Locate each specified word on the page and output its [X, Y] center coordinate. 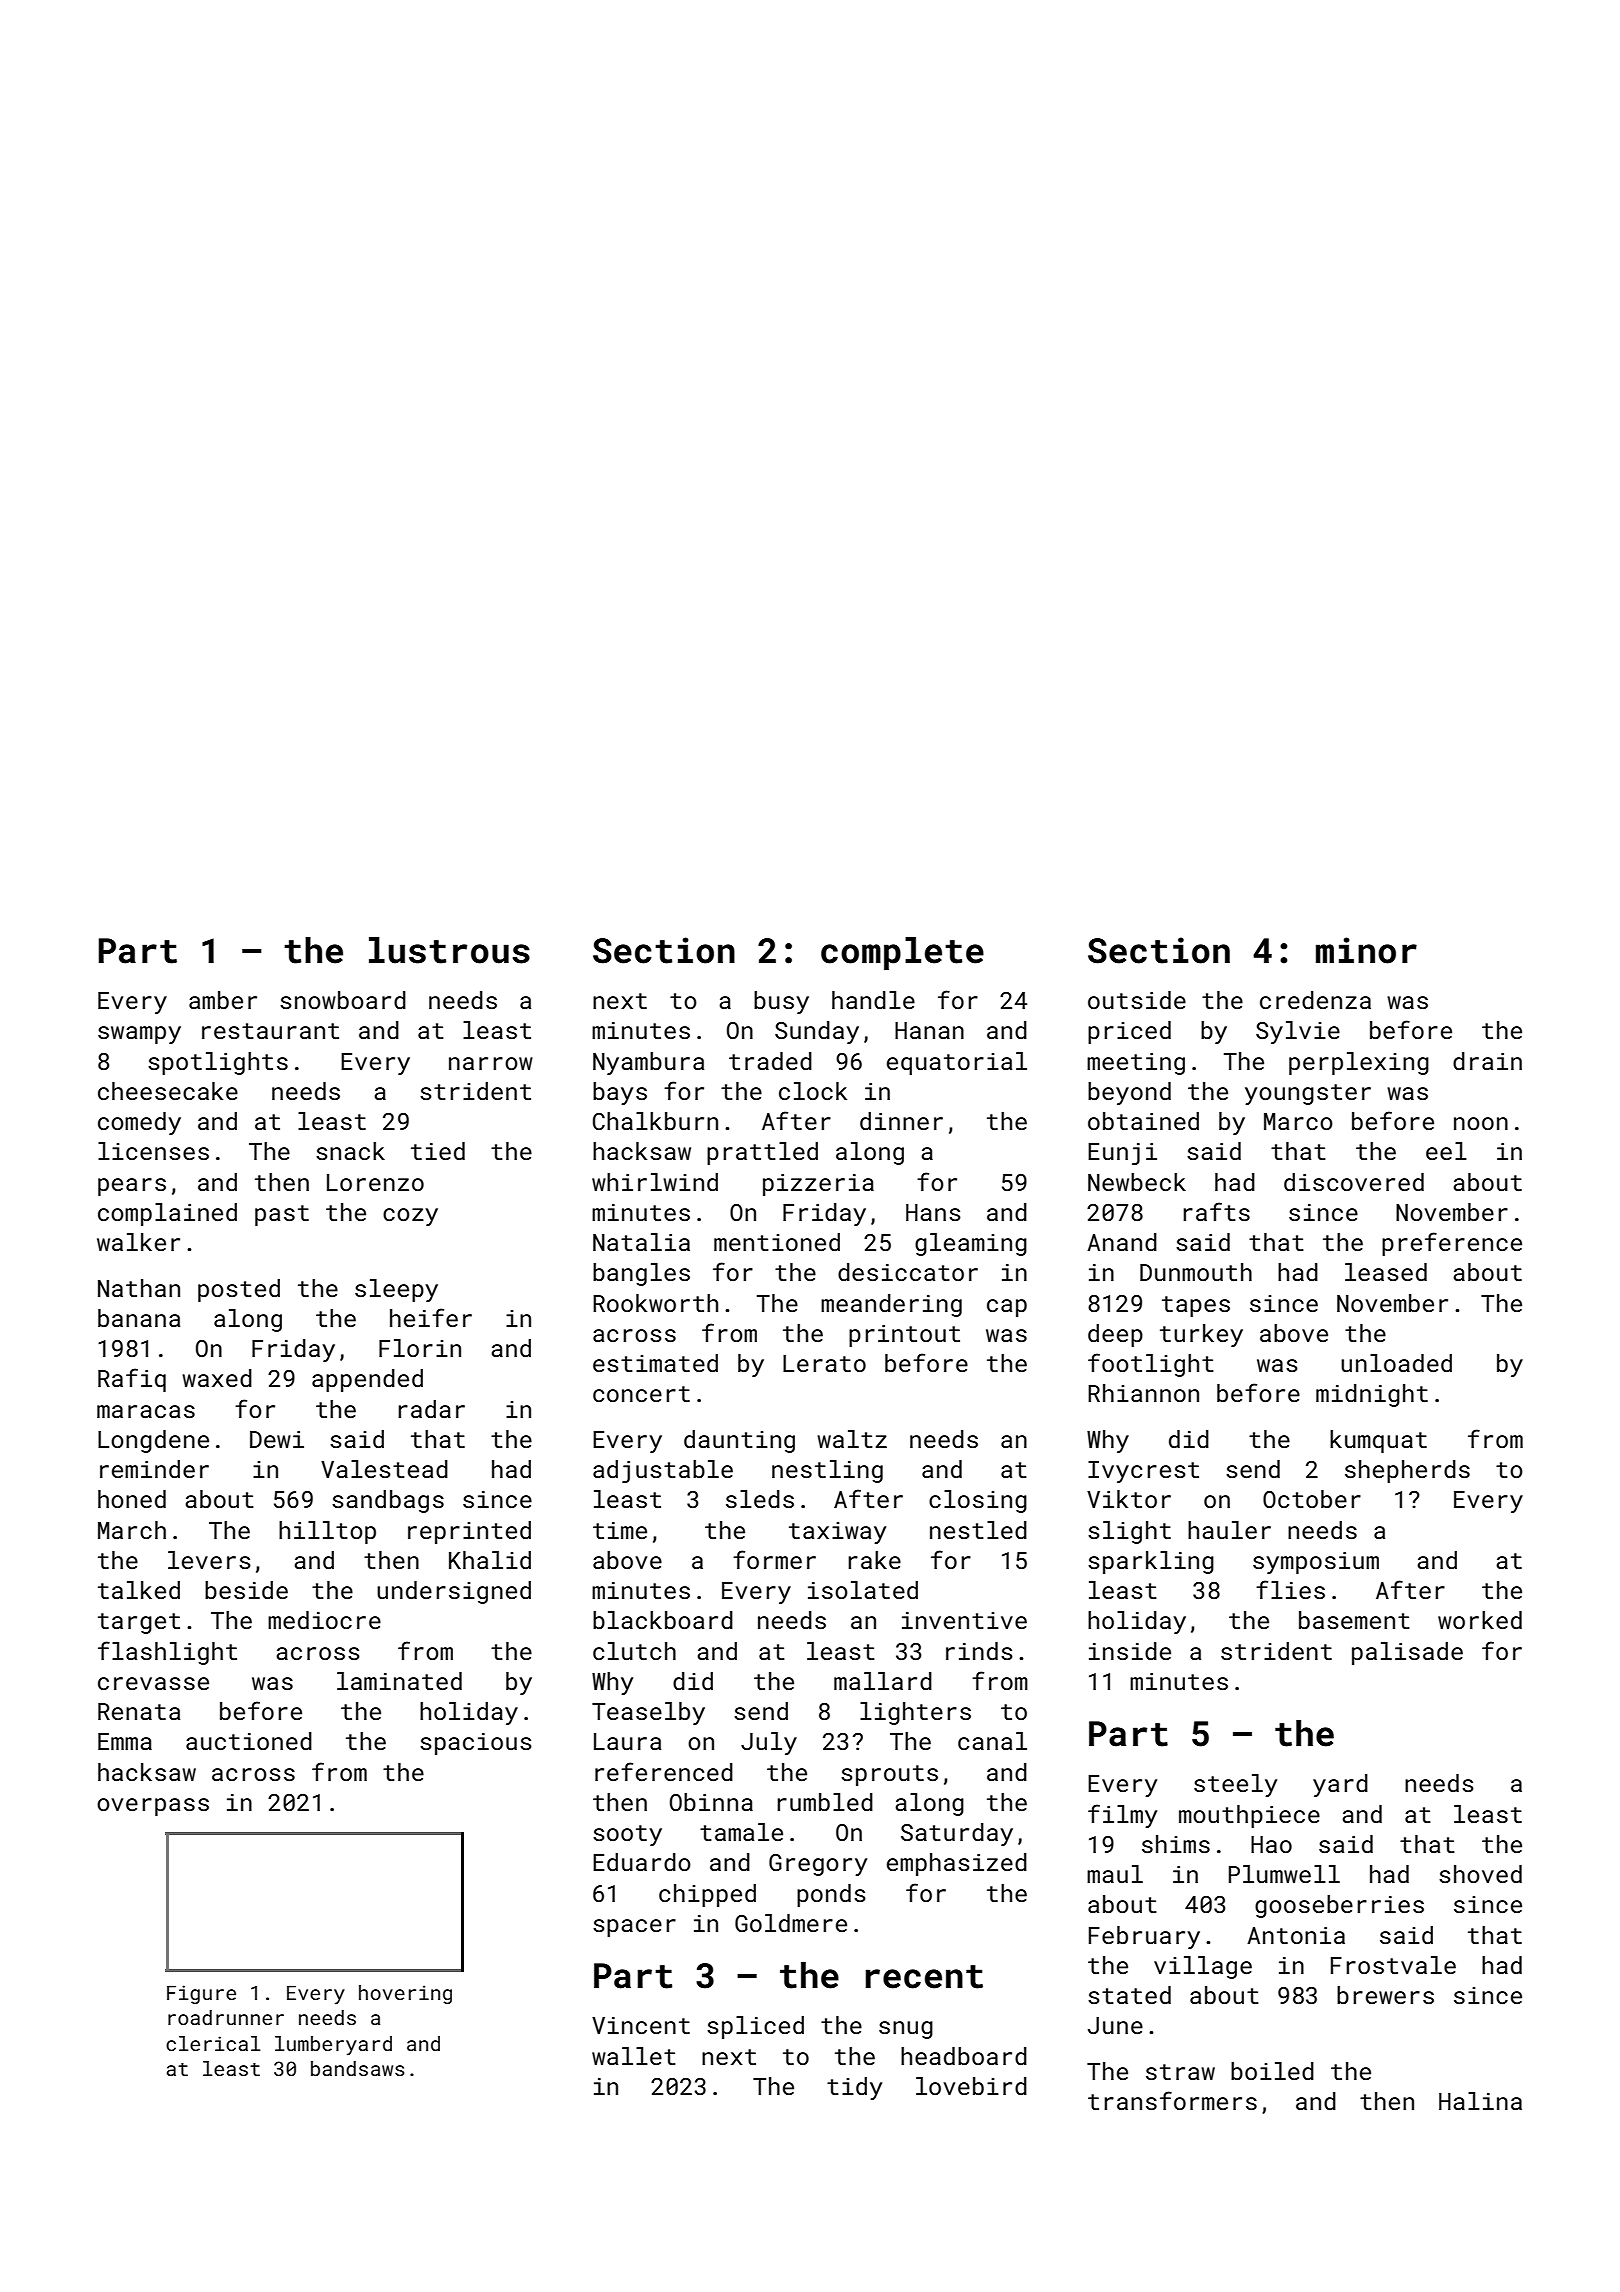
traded [770, 1061]
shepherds [1407, 1471]
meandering [891, 1305]
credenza [1315, 1000]
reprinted [469, 1532]
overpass [153, 1807]
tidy [854, 2088]
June [1115, 2025]
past [282, 1215]
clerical [213, 2043]
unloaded [1396, 1363]
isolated [863, 1590]
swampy [139, 1035]
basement [1354, 1620]
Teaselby [648, 1713]
